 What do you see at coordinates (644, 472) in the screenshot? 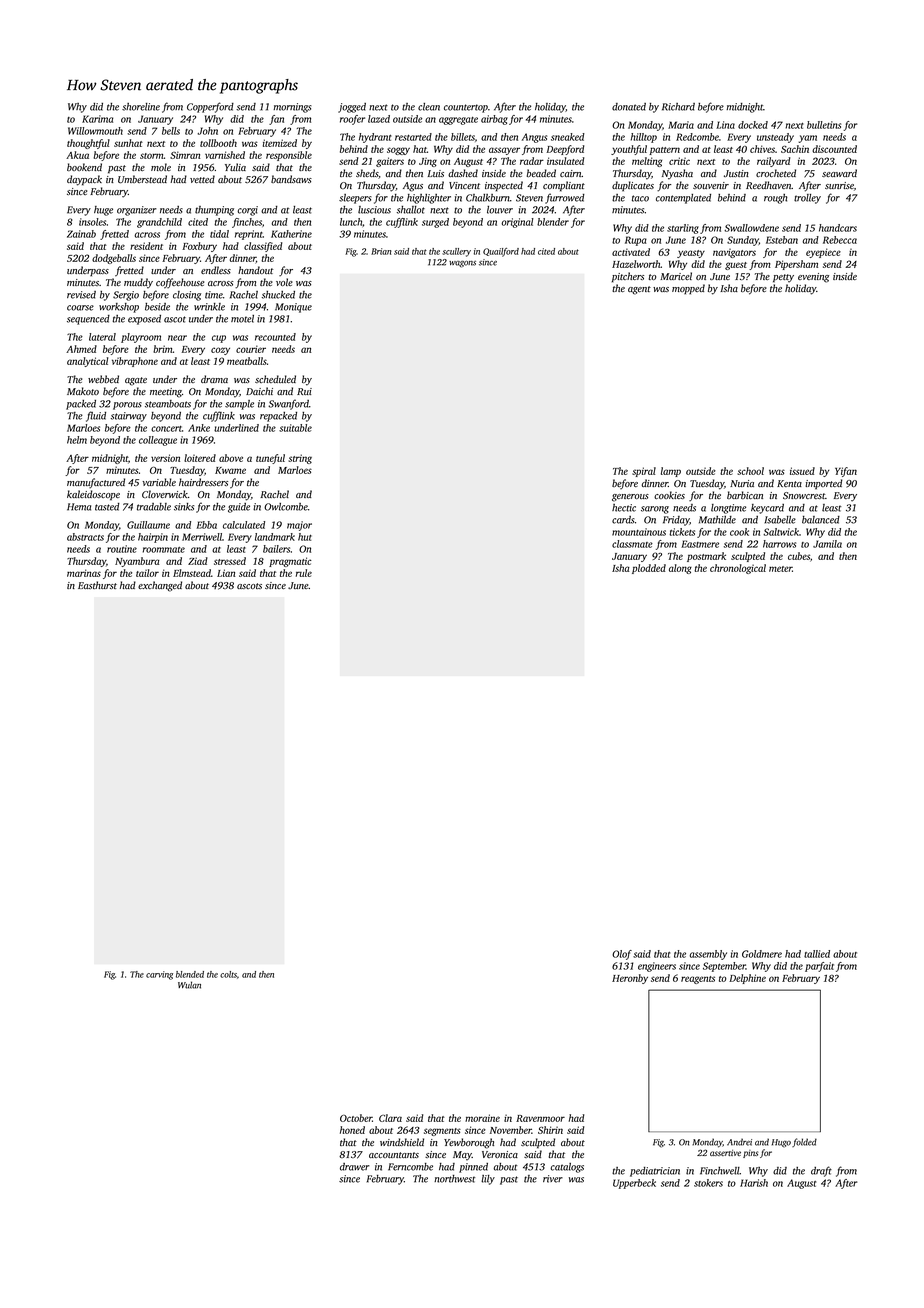
I see `spiral` at bounding box center [644, 472].
